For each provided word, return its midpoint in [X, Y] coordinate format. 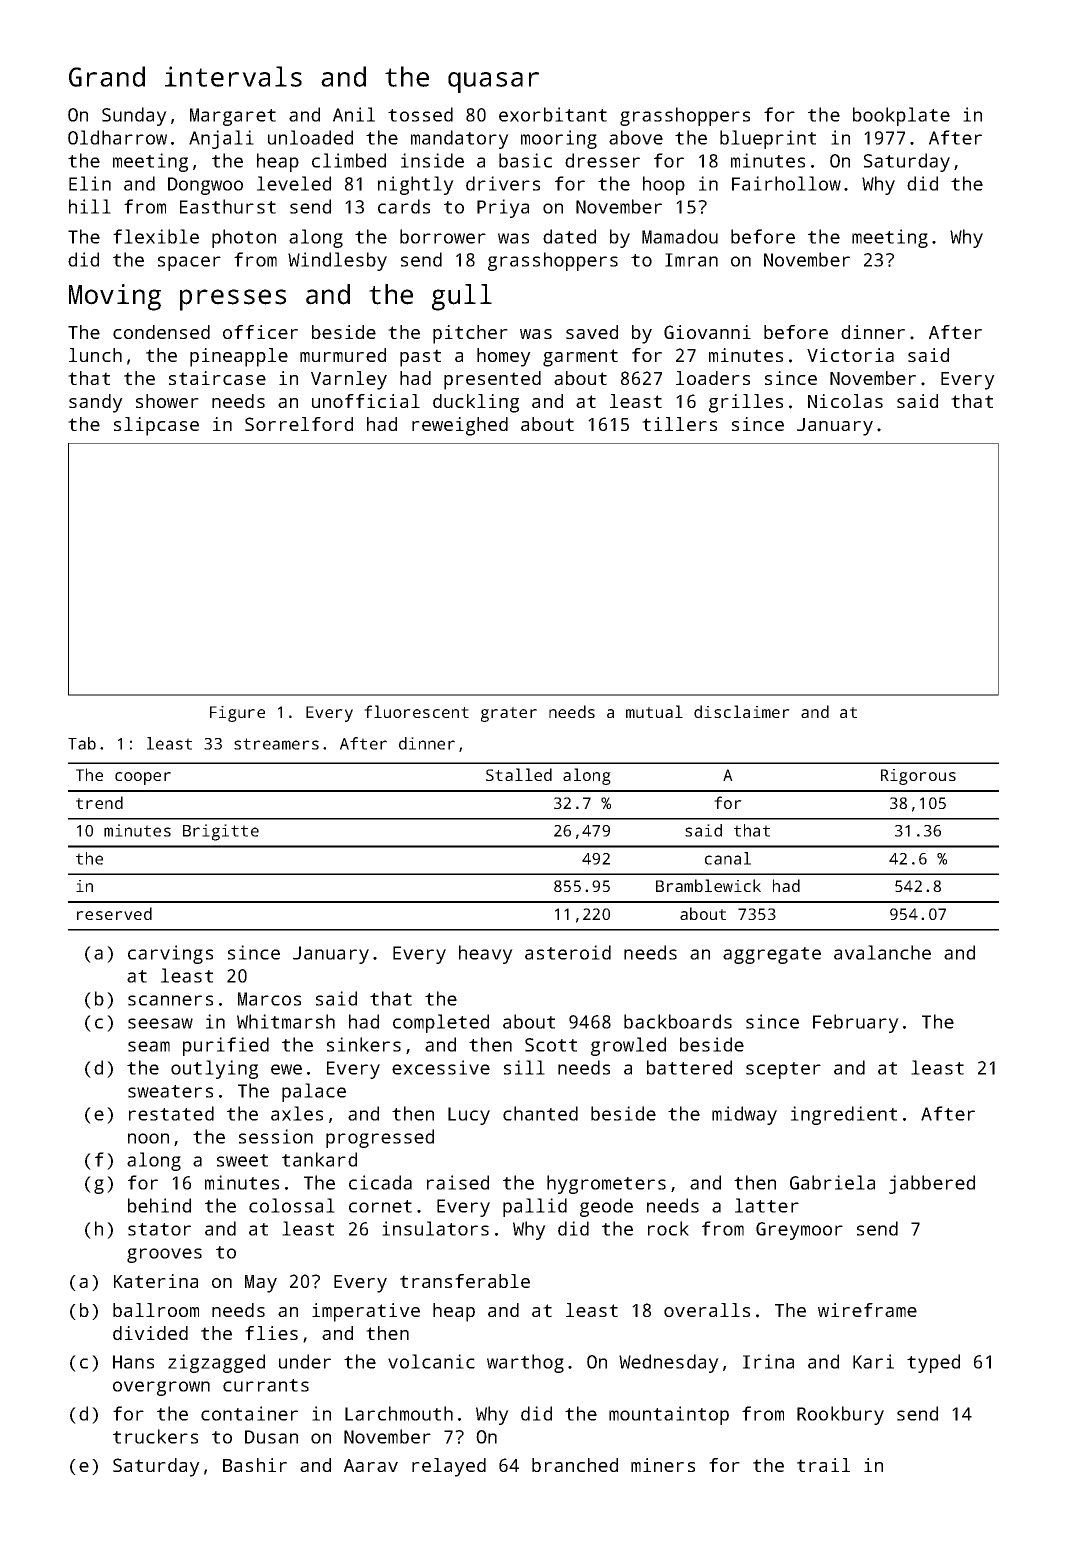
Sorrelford [299, 424]
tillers [679, 424]
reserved [114, 913]
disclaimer [742, 711]
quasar [493, 82]
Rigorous [918, 777]
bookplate [901, 116]
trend [99, 802]
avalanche [882, 952]
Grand [107, 76]
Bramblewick [708, 885]
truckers [155, 1436]
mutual [654, 711]
